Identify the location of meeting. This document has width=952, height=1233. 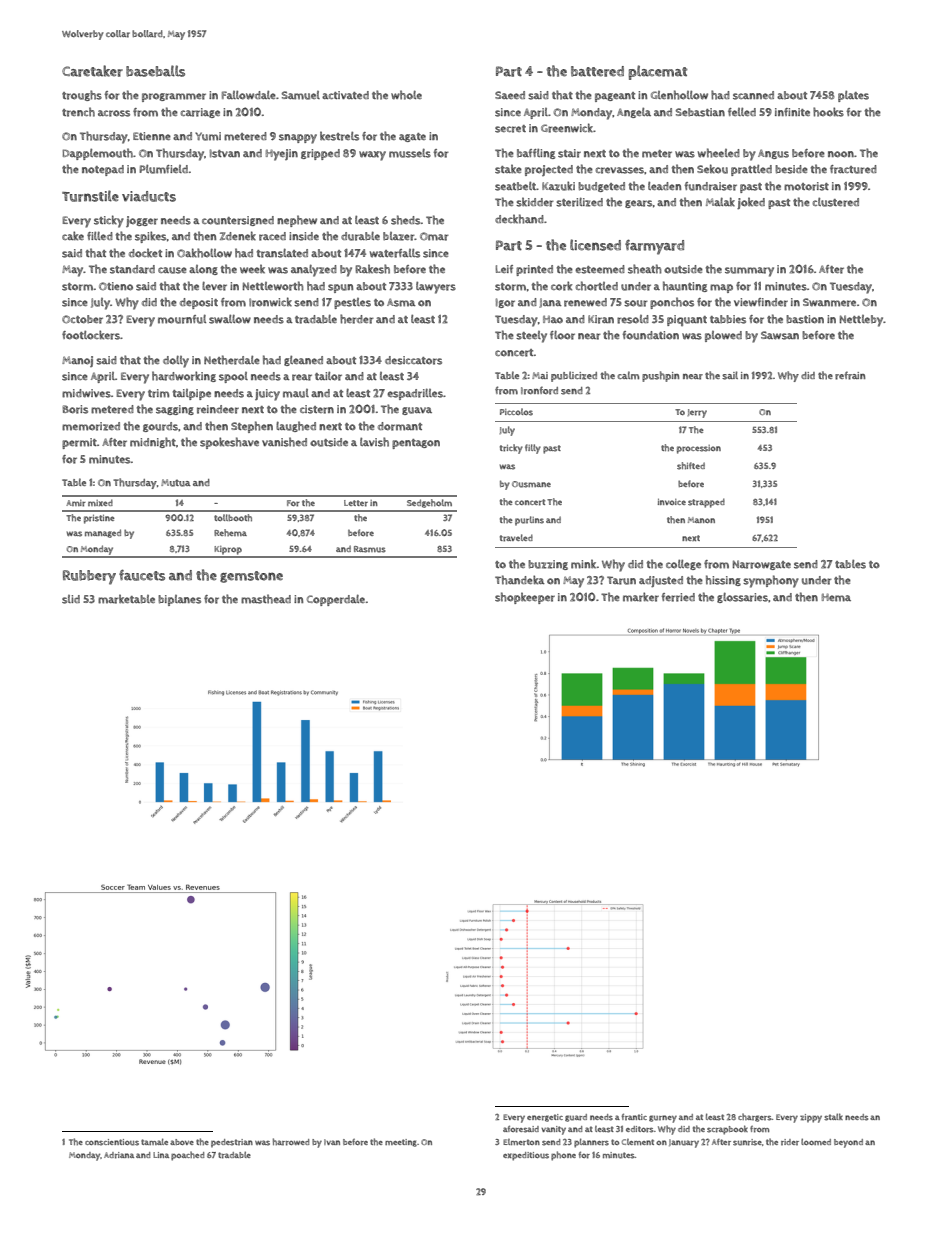
(401, 1143).
